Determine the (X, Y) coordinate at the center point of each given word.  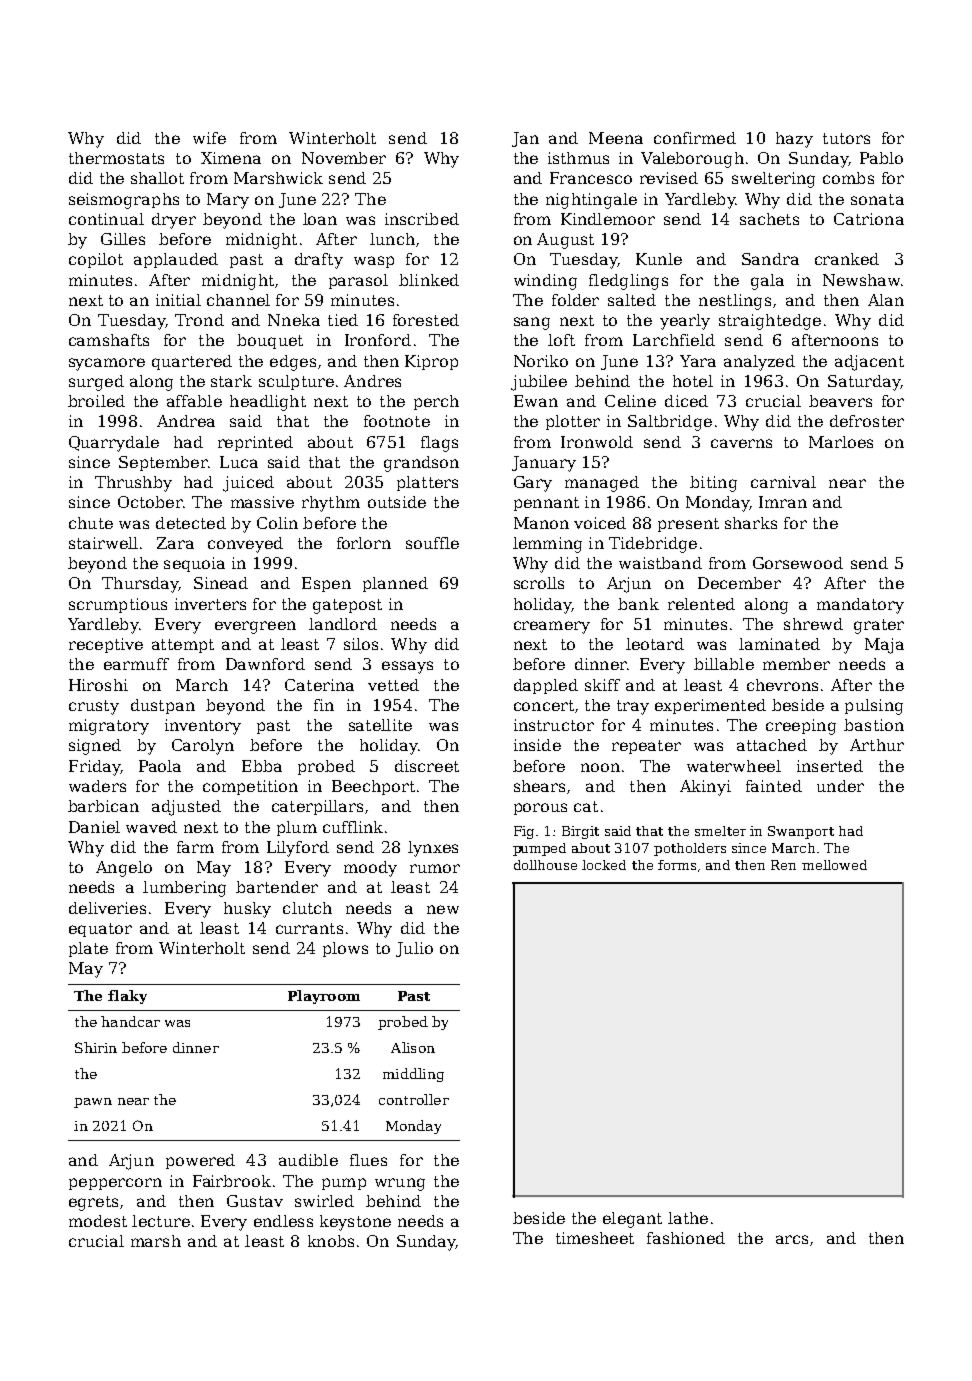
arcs (792, 1239)
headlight (268, 403)
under (840, 786)
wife (209, 138)
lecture (161, 1221)
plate (88, 949)
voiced (600, 523)
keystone (355, 1223)
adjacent (869, 363)
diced (686, 401)
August (565, 241)
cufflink (353, 827)
